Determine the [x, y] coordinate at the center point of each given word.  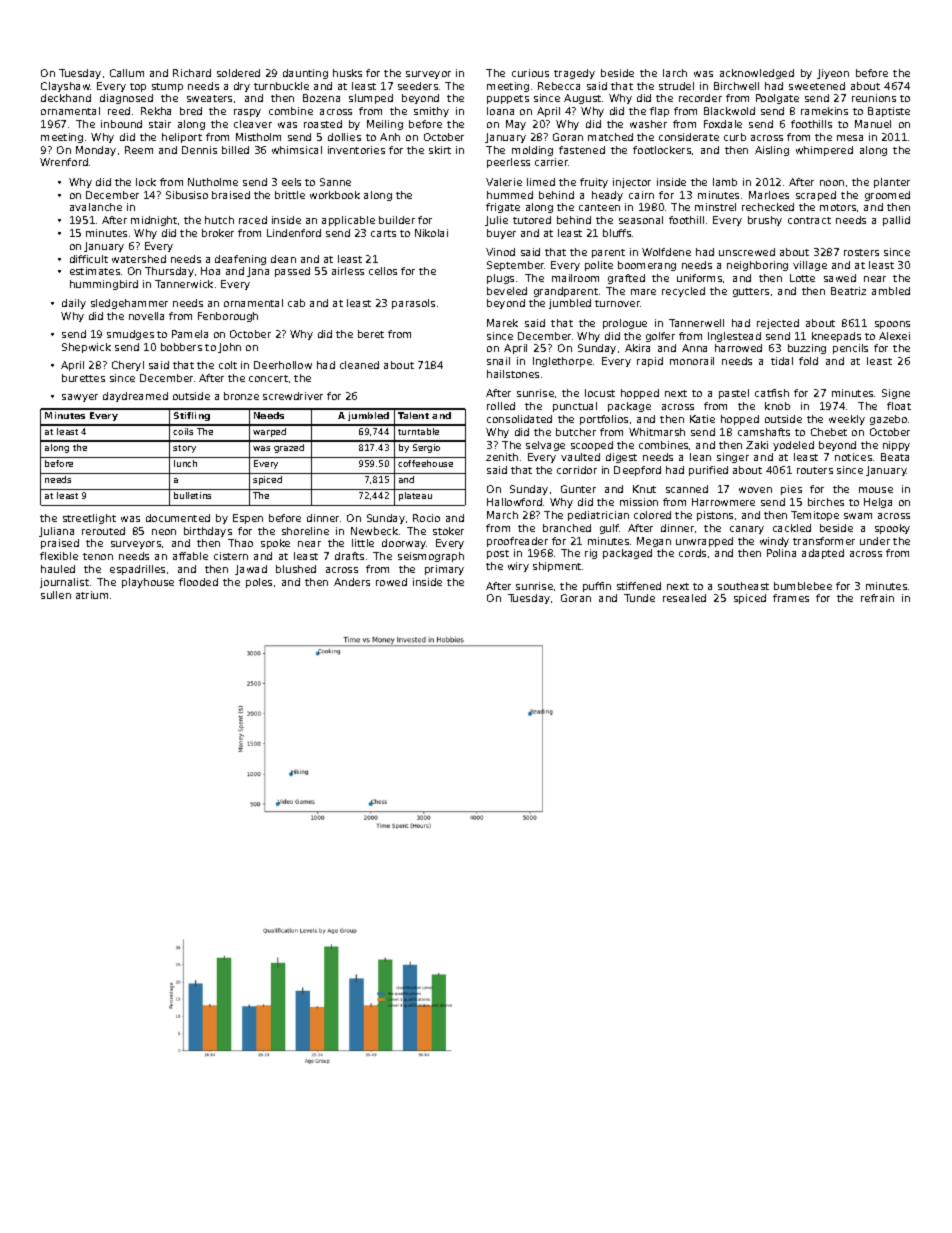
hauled [58, 569]
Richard [192, 73]
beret [371, 334]
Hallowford [514, 502]
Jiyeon [833, 74]
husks [347, 73]
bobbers [181, 347]
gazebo [888, 420]
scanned [687, 489]
